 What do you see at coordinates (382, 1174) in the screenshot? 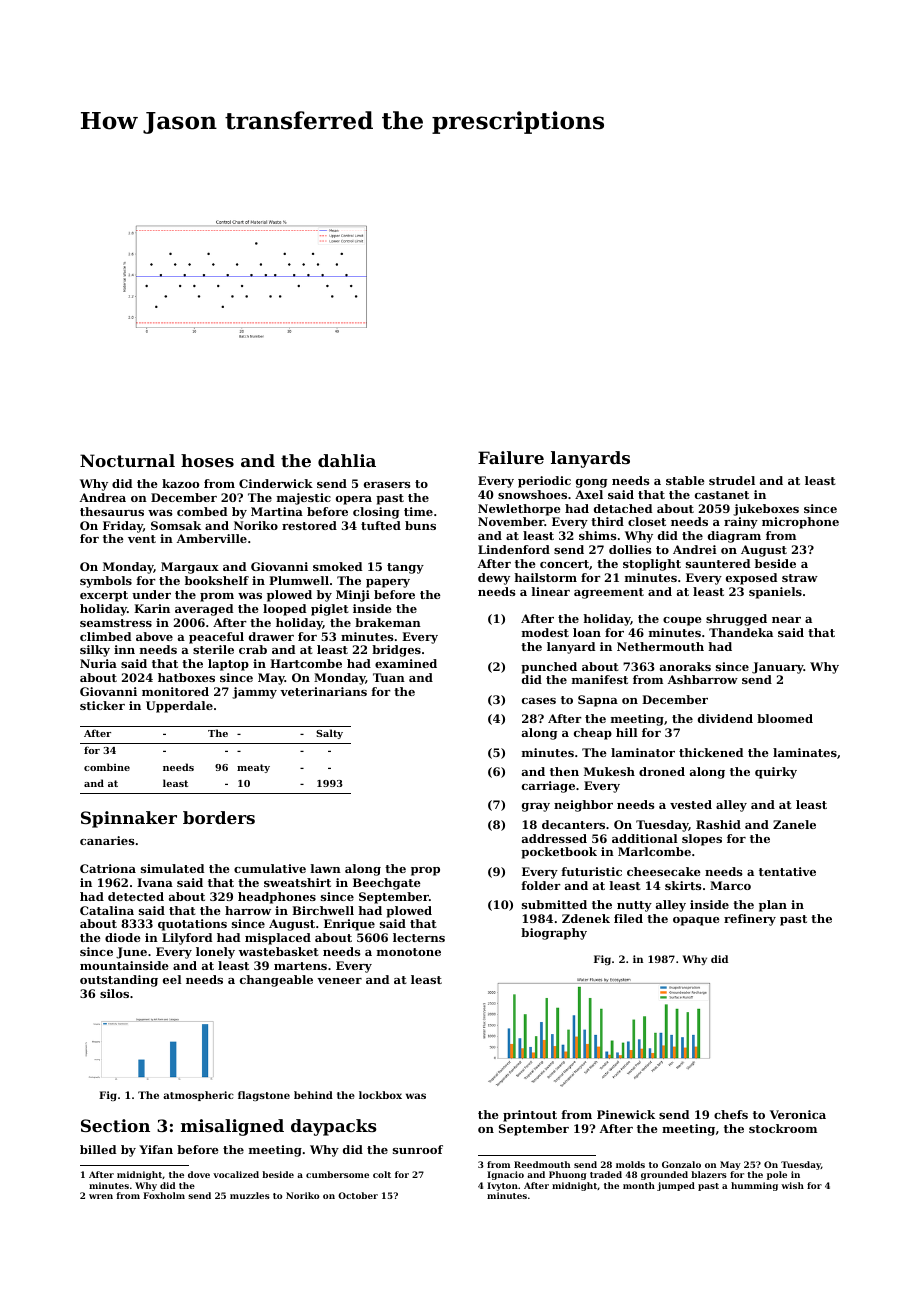
I see `colt` at bounding box center [382, 1174].
